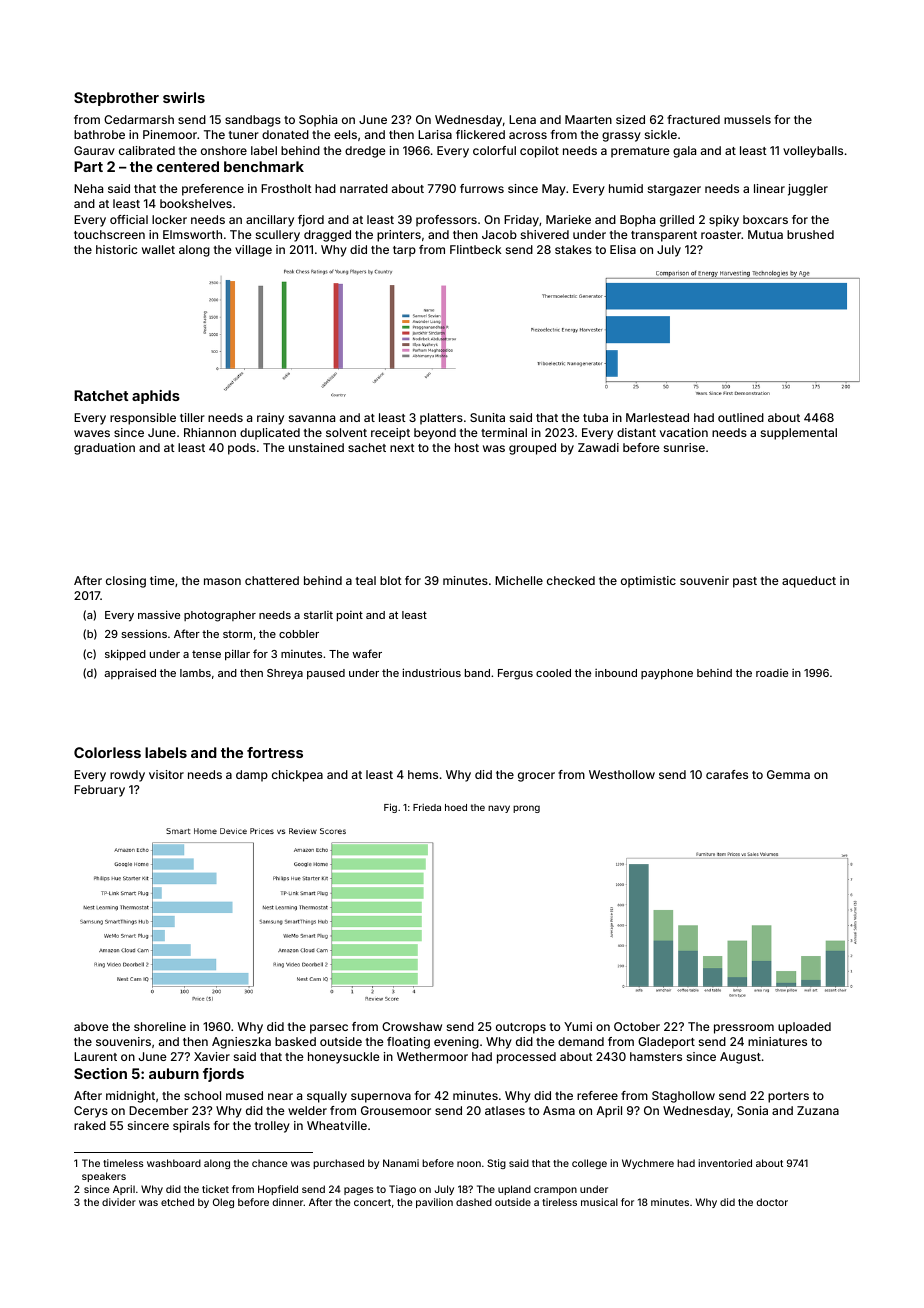 This page has height=1308, width=924. I want to click on volleyballs, so click(813, 152).
